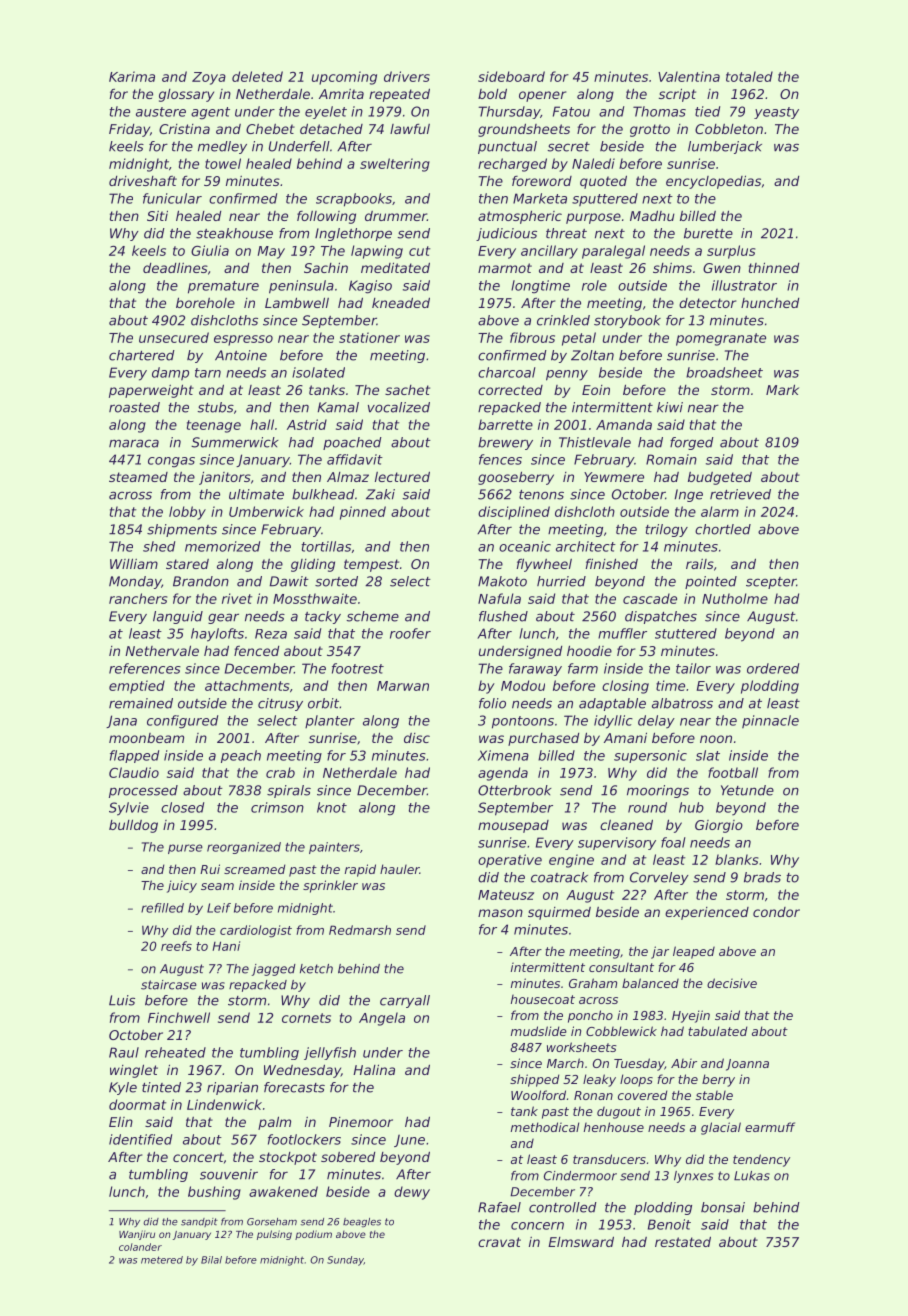  I want to click on Lindenwick, so click(224, 1104).
